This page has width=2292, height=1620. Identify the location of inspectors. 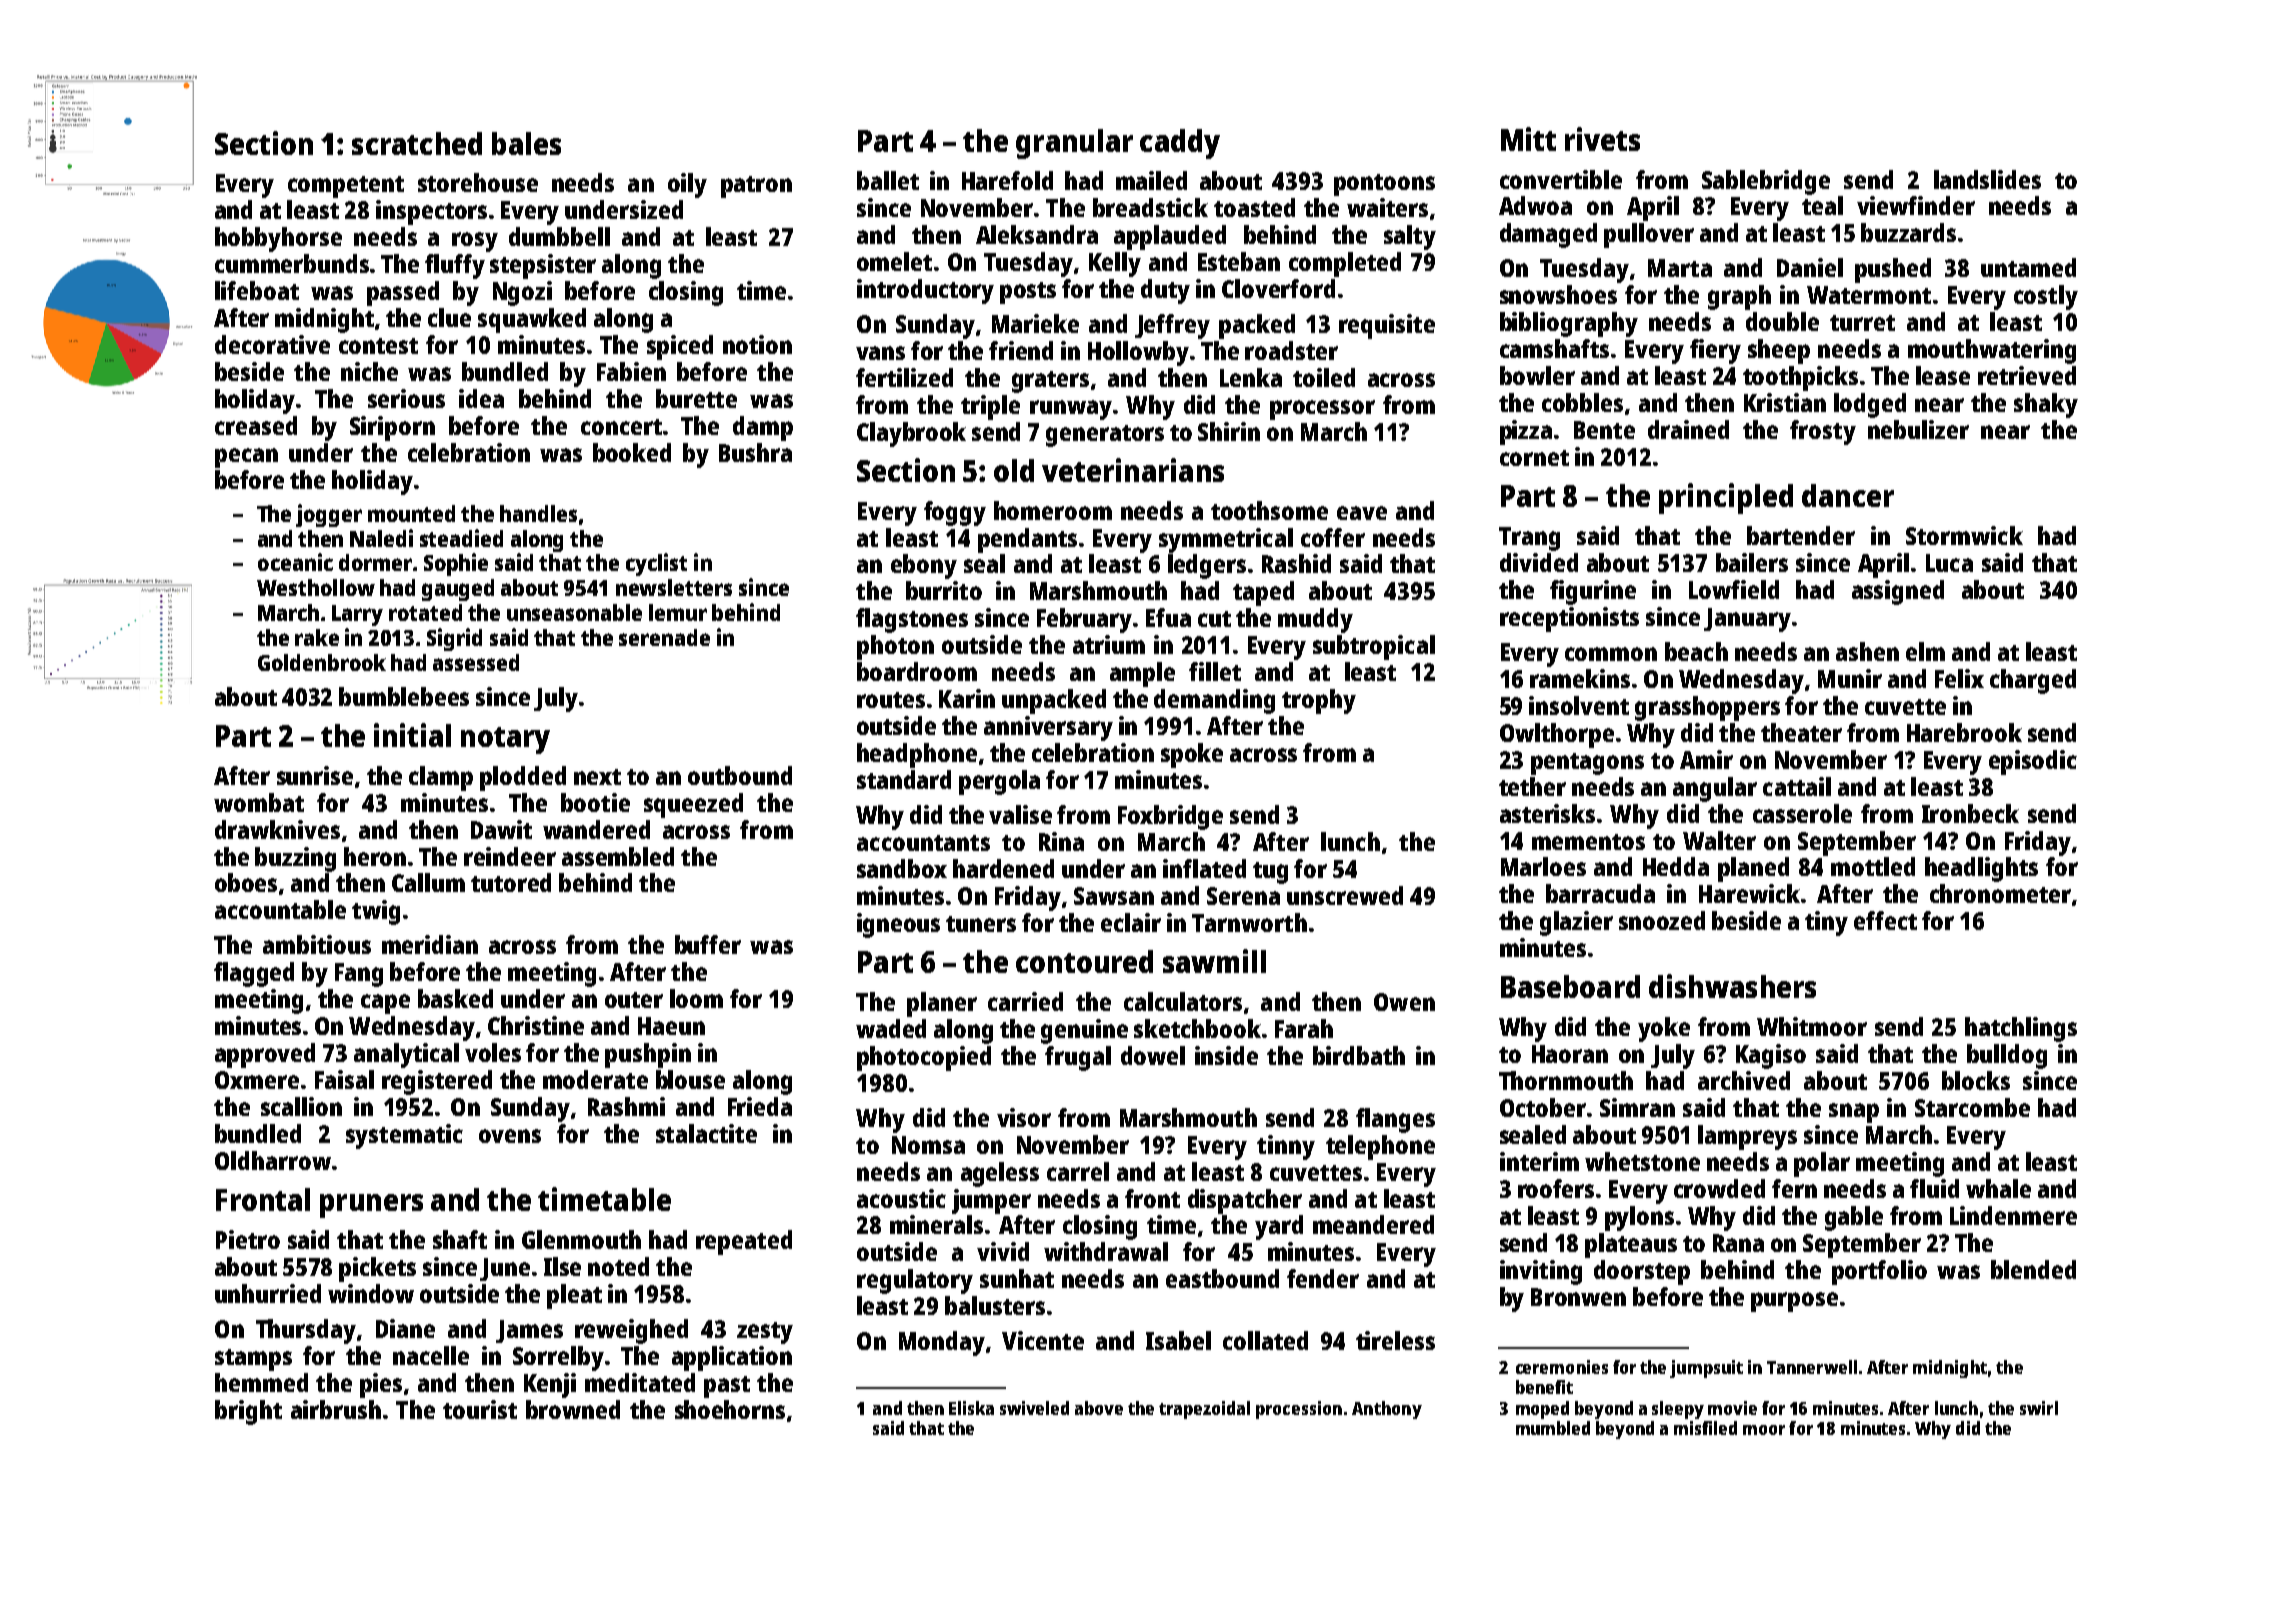
(431, 212).
